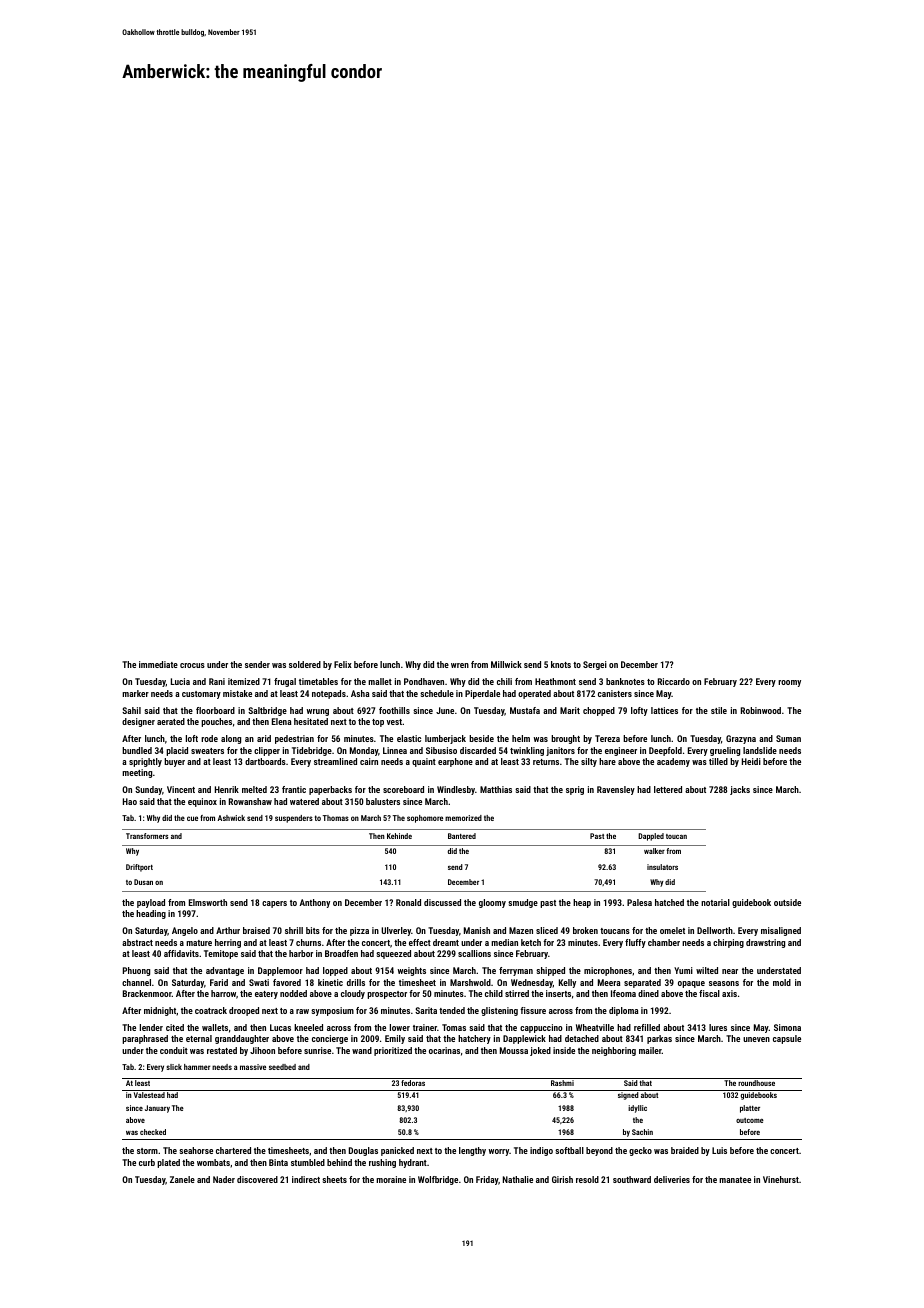  Describe the element at coordinates (668, 789) in the image. I see `lettered` at that location.
